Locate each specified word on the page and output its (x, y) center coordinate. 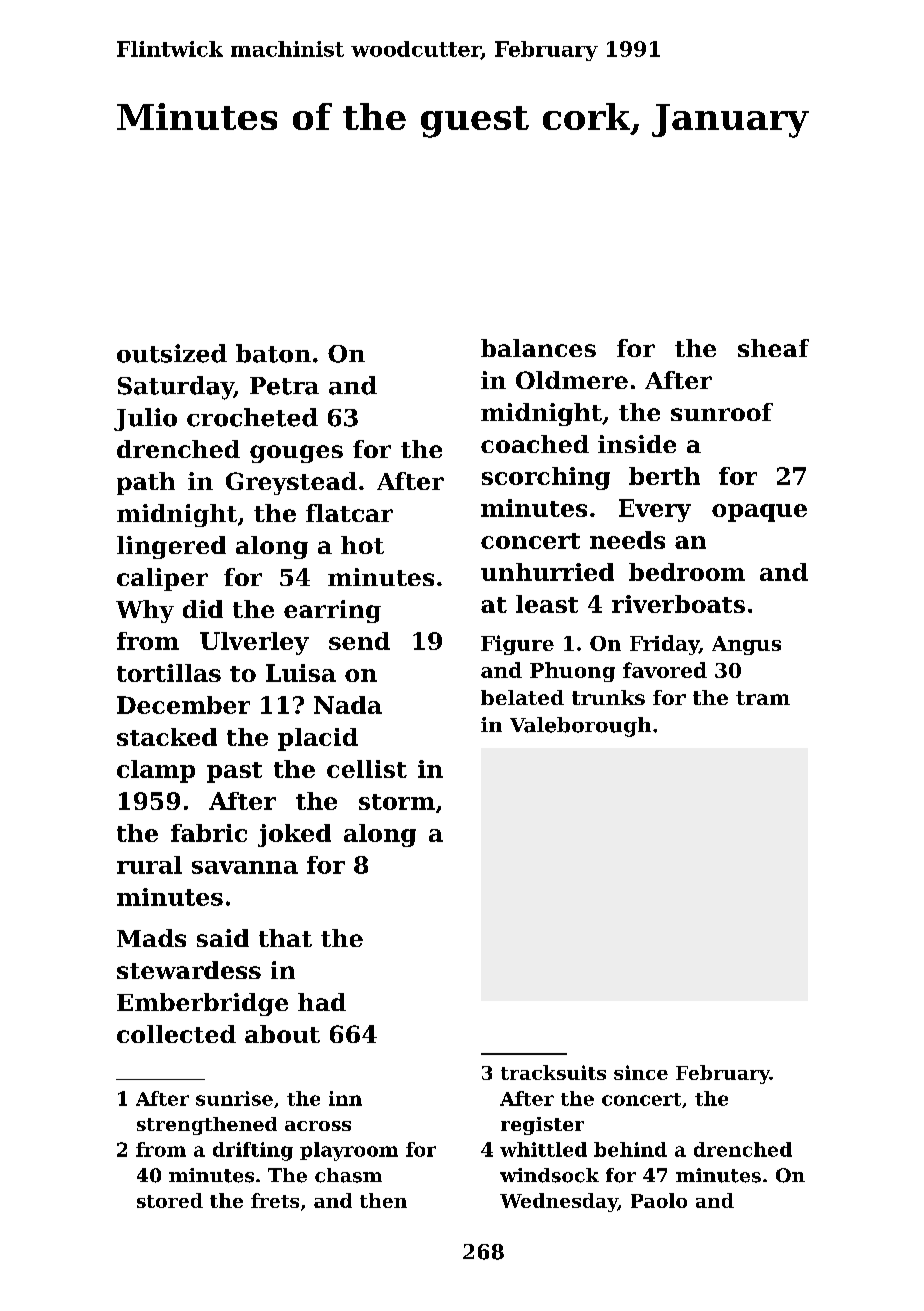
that (285, 938)
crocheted (252, 417)
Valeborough (580, 727)
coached (535, 444)
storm (397, 802)
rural (149, 865)
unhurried (547, 572)
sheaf (773, 348)
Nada (348, 705)
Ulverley (254, 643)
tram (763, 698)
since (641, 1072)
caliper (162, 579)
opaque (759, 513)
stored (170, 1200)
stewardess (189, 970)
